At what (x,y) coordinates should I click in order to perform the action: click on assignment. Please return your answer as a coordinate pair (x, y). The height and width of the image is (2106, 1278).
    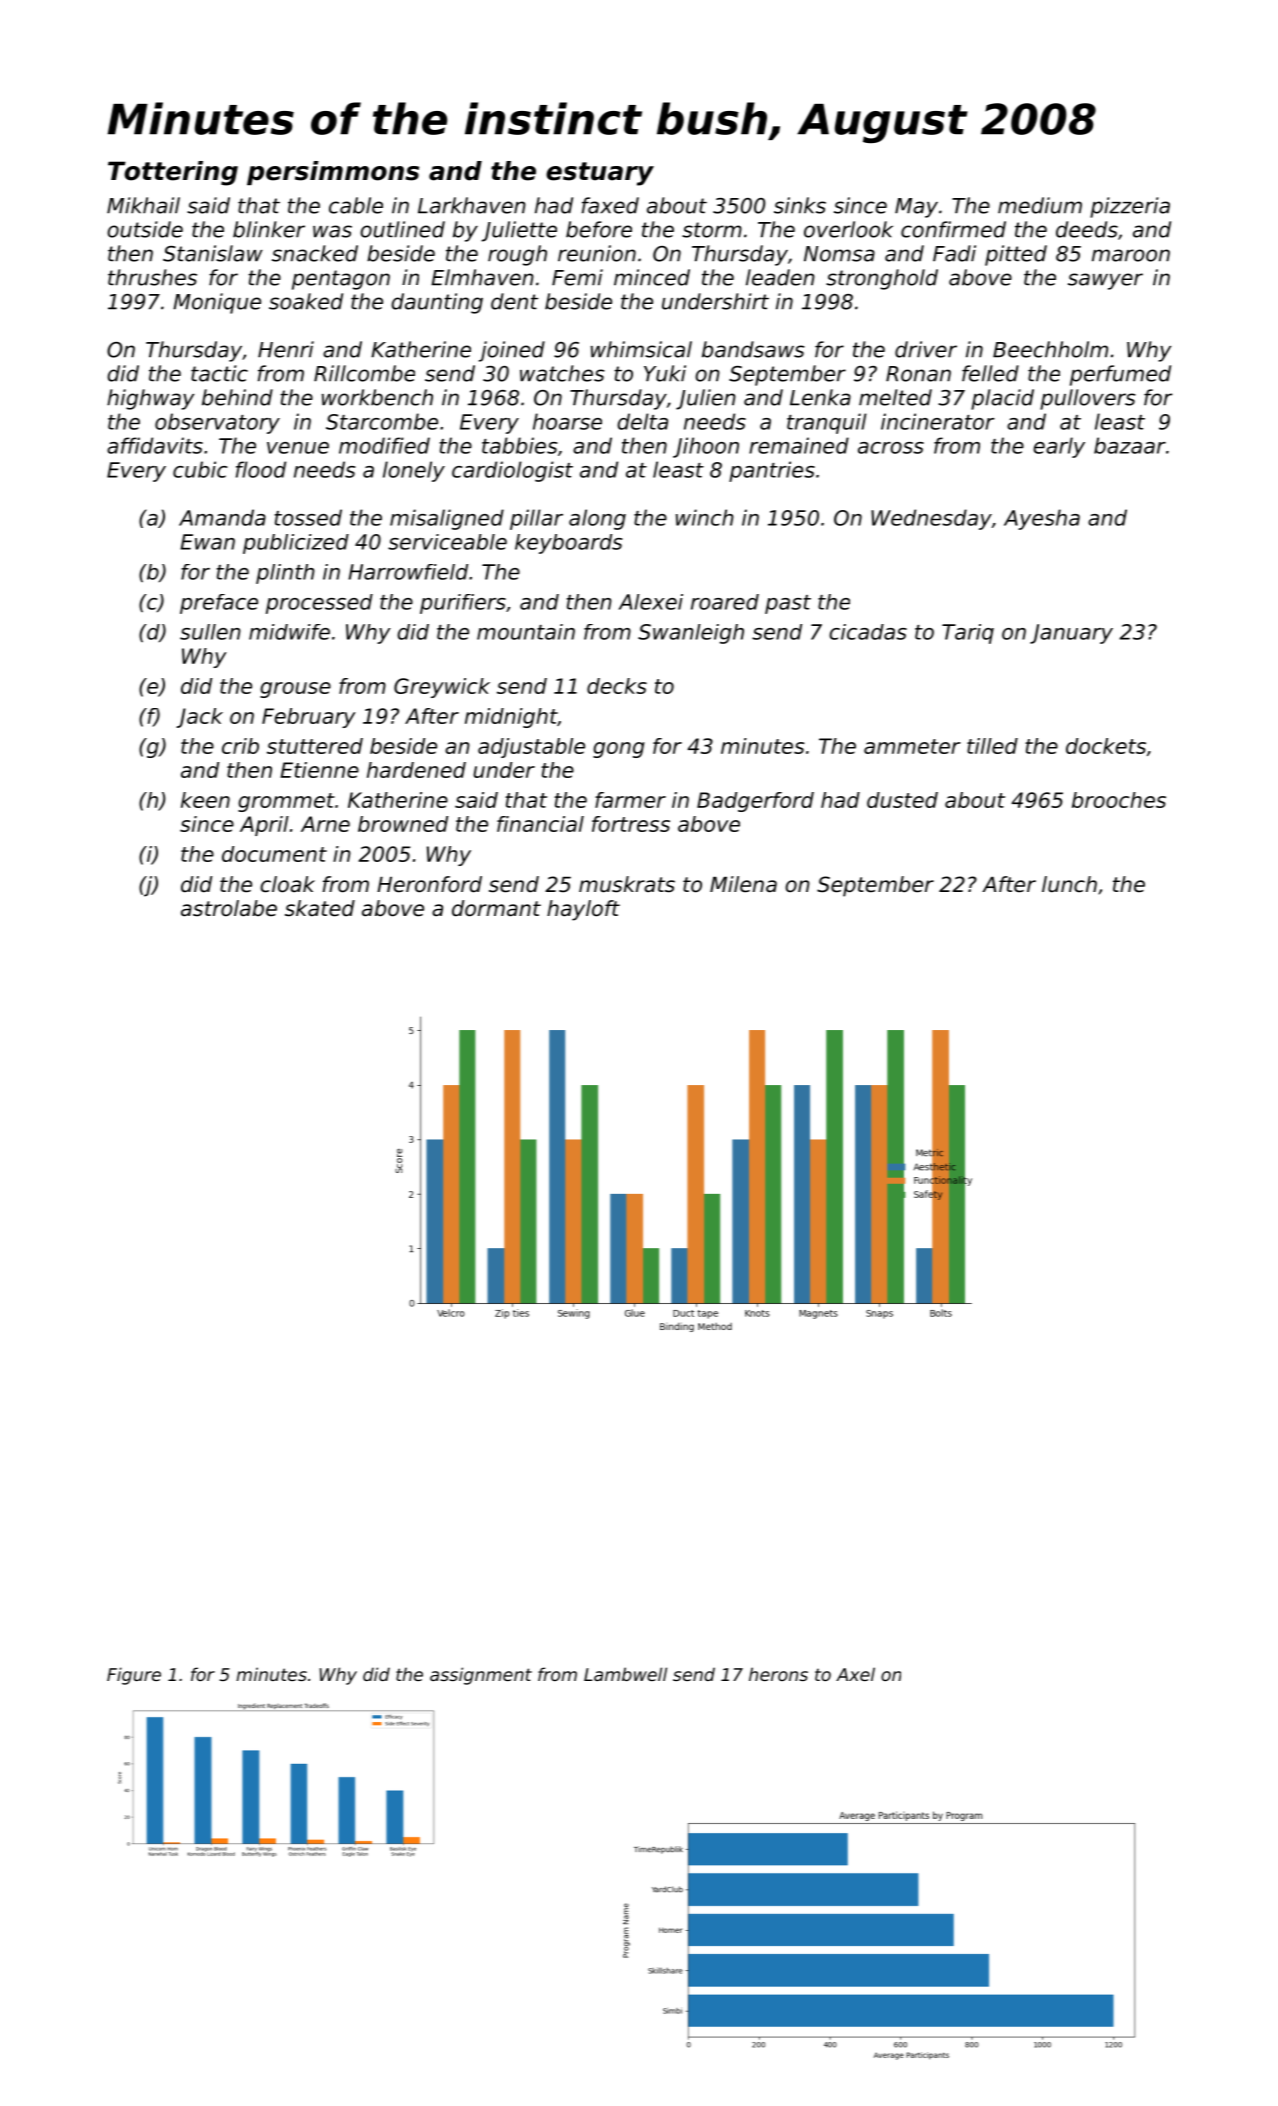
    Looking at the image, I should click on (481, 1676).
